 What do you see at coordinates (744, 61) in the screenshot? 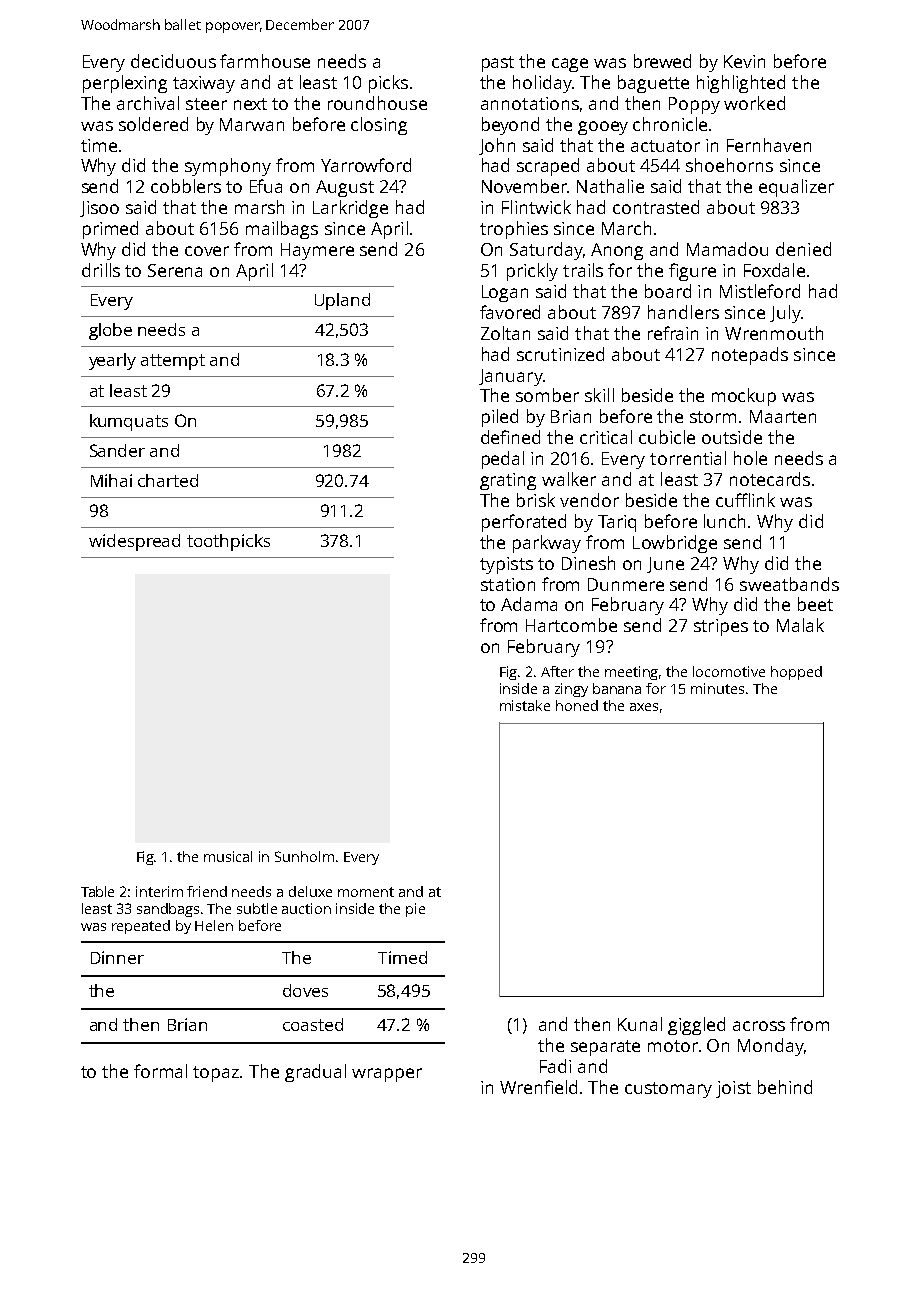
I see `Kevin` at bounding box center [744, 61].
